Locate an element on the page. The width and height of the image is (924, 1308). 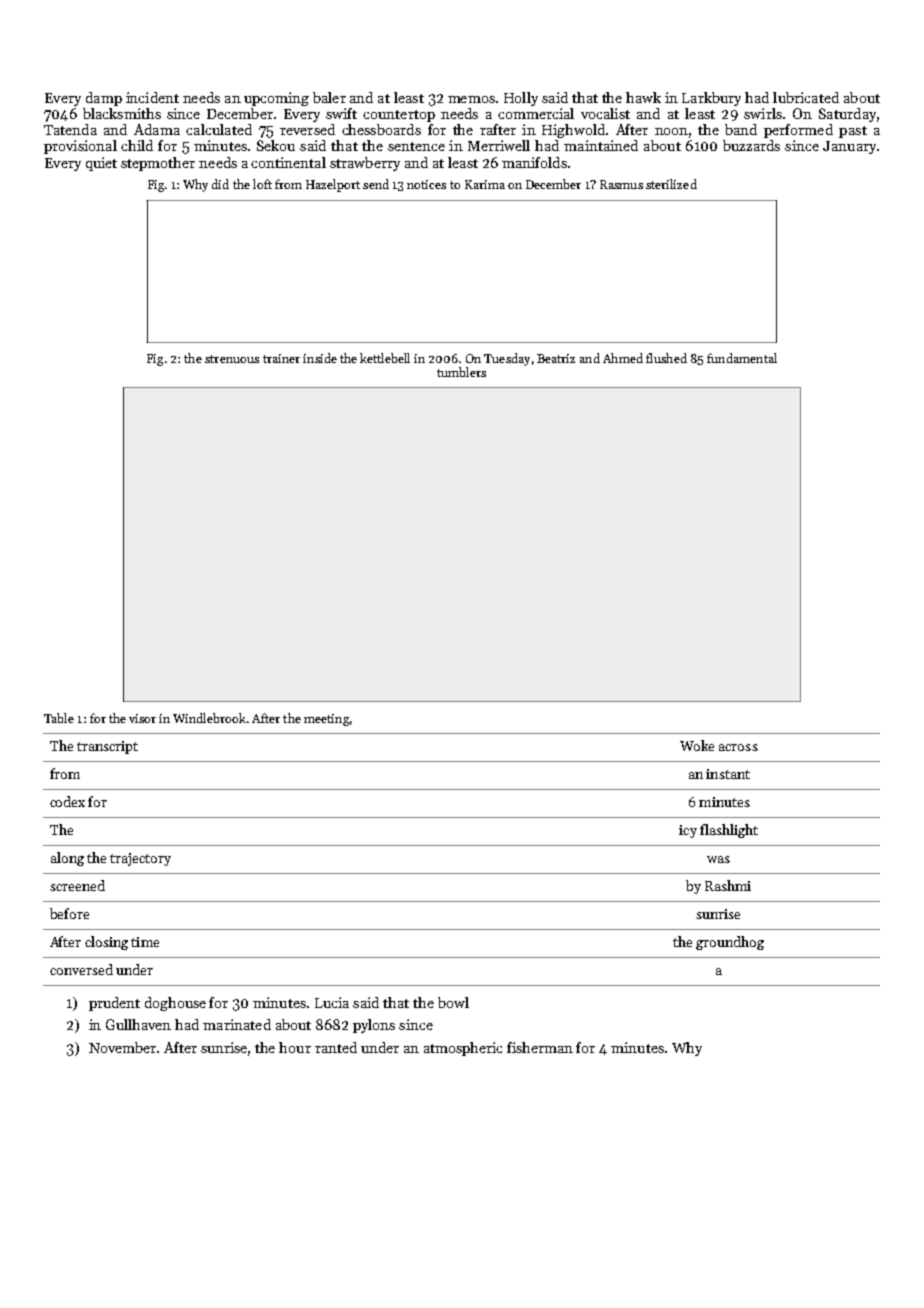
inside is located at coordinates (320, 358).
